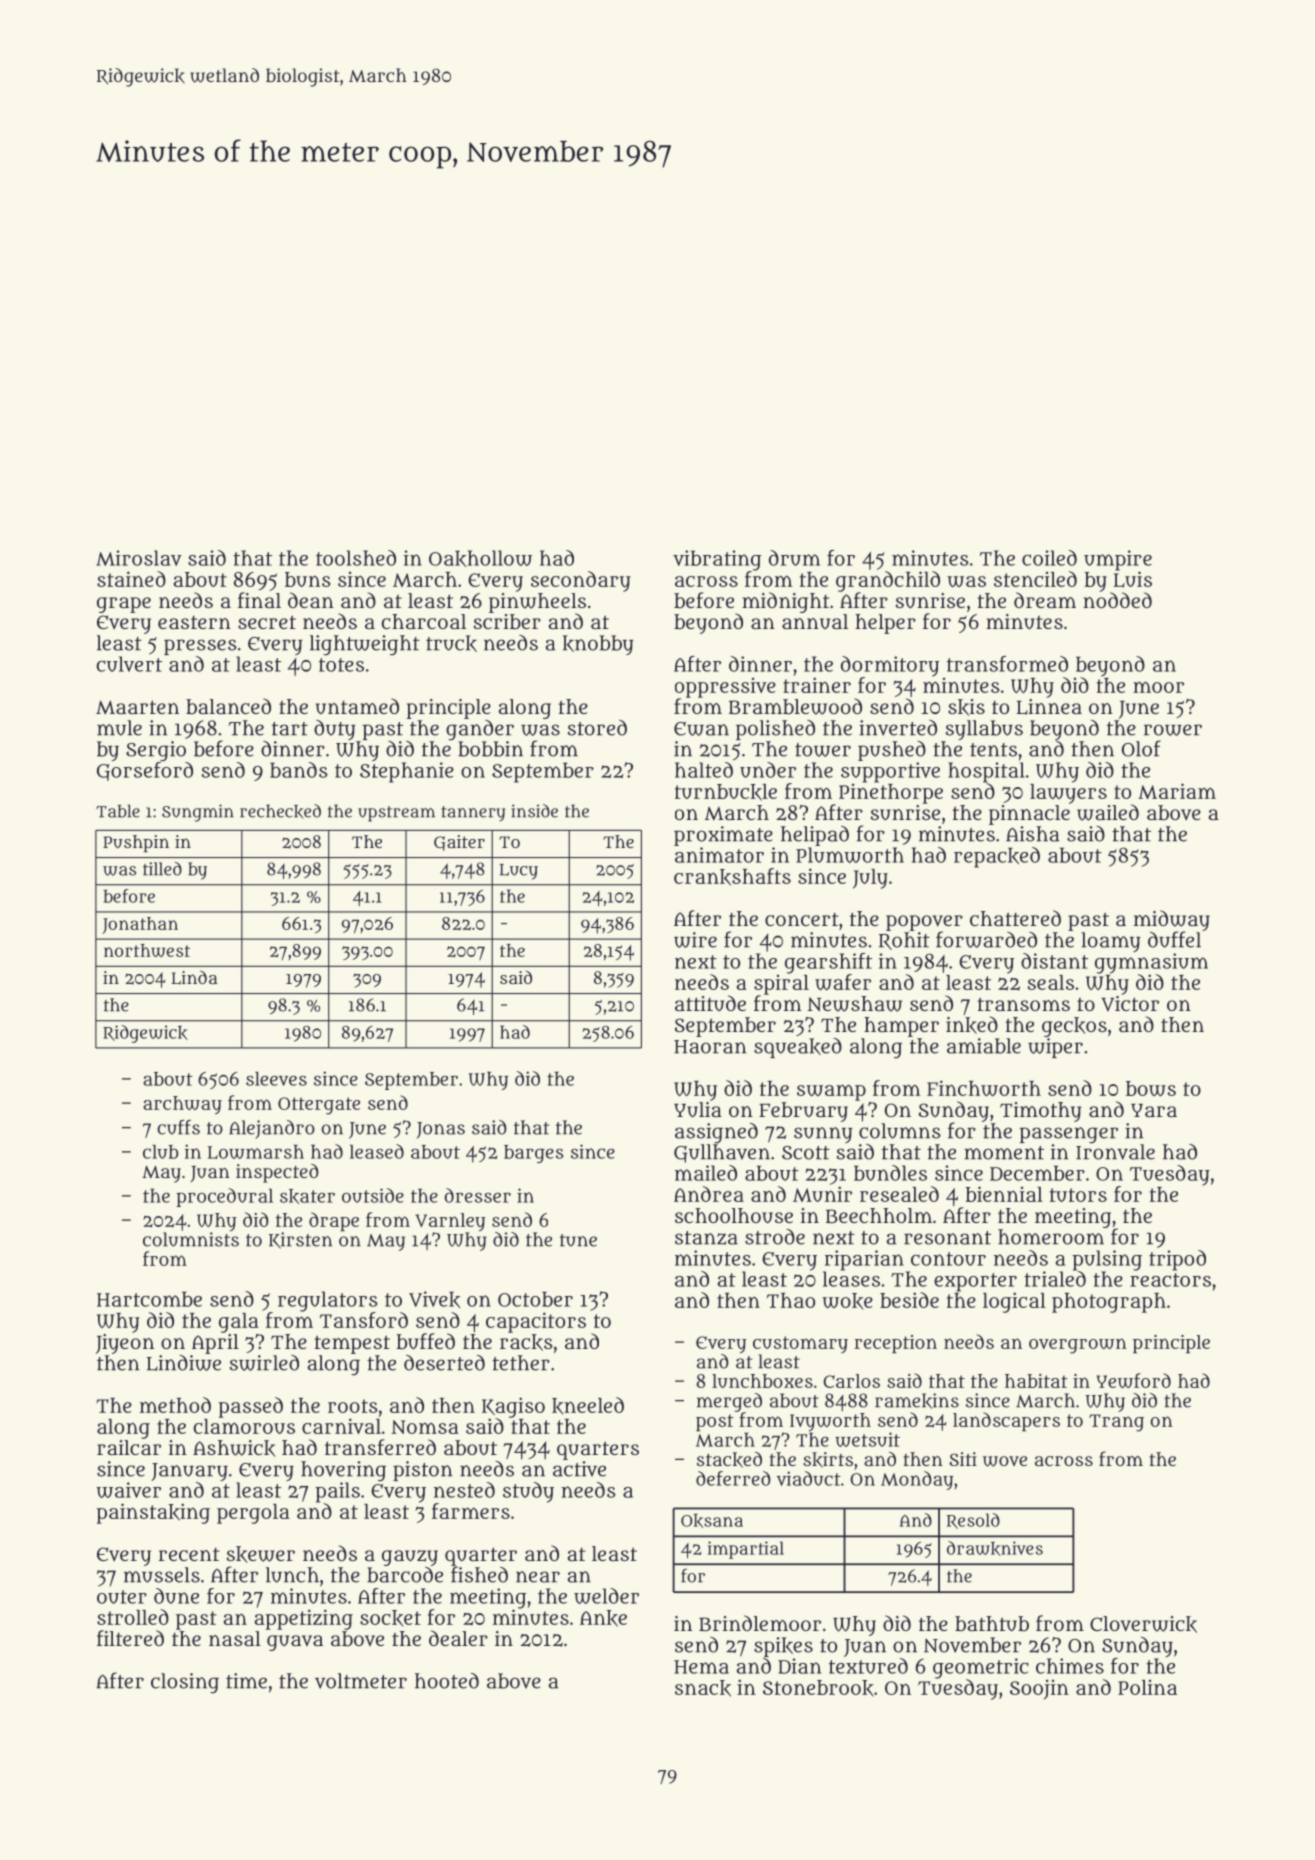 This page has height=1860, width=1315. Describe the element at coordinates (145, 771) in the page. I see `Gorseford` at that location.
